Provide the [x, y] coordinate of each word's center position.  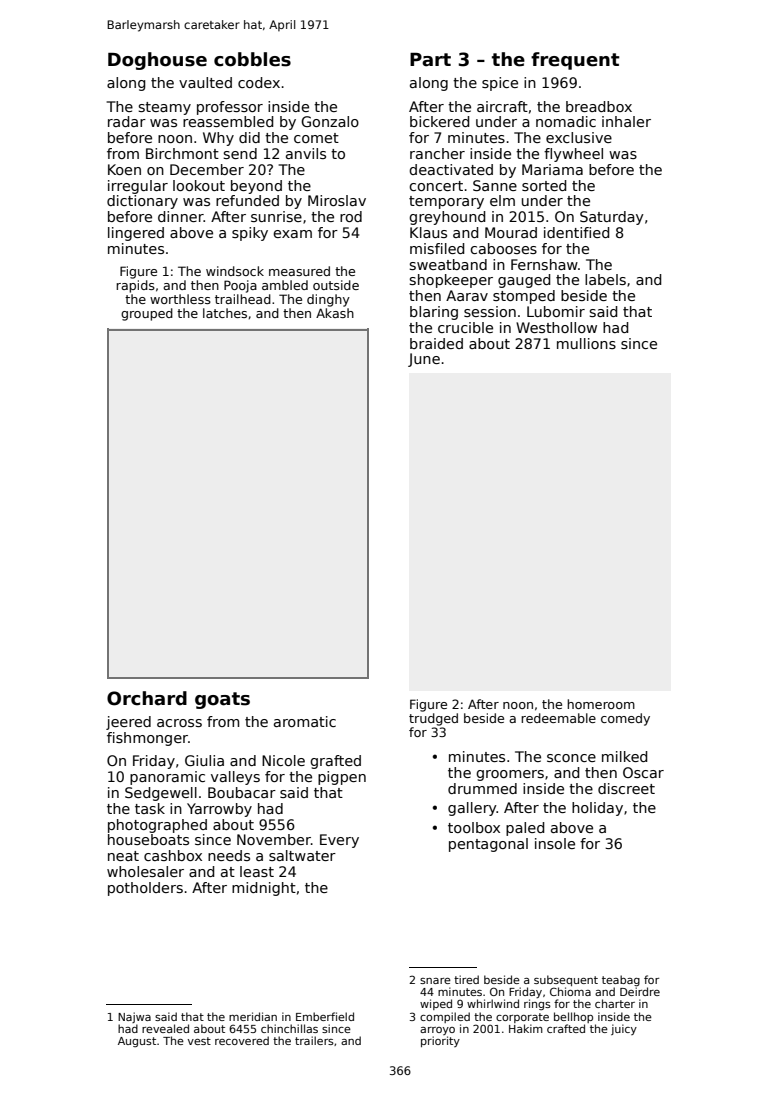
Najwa [134, 1017]
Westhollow [556, 327]
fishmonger [147, 739]
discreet [626, 788]
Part [430, 60]
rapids [135, 286]
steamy [164, 108]
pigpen [342, 778]
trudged [433, 719]
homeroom [601, 704]
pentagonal [488, 845]
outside [336, 285]
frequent [575, 61]
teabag [621, 981]
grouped [147, 314]
